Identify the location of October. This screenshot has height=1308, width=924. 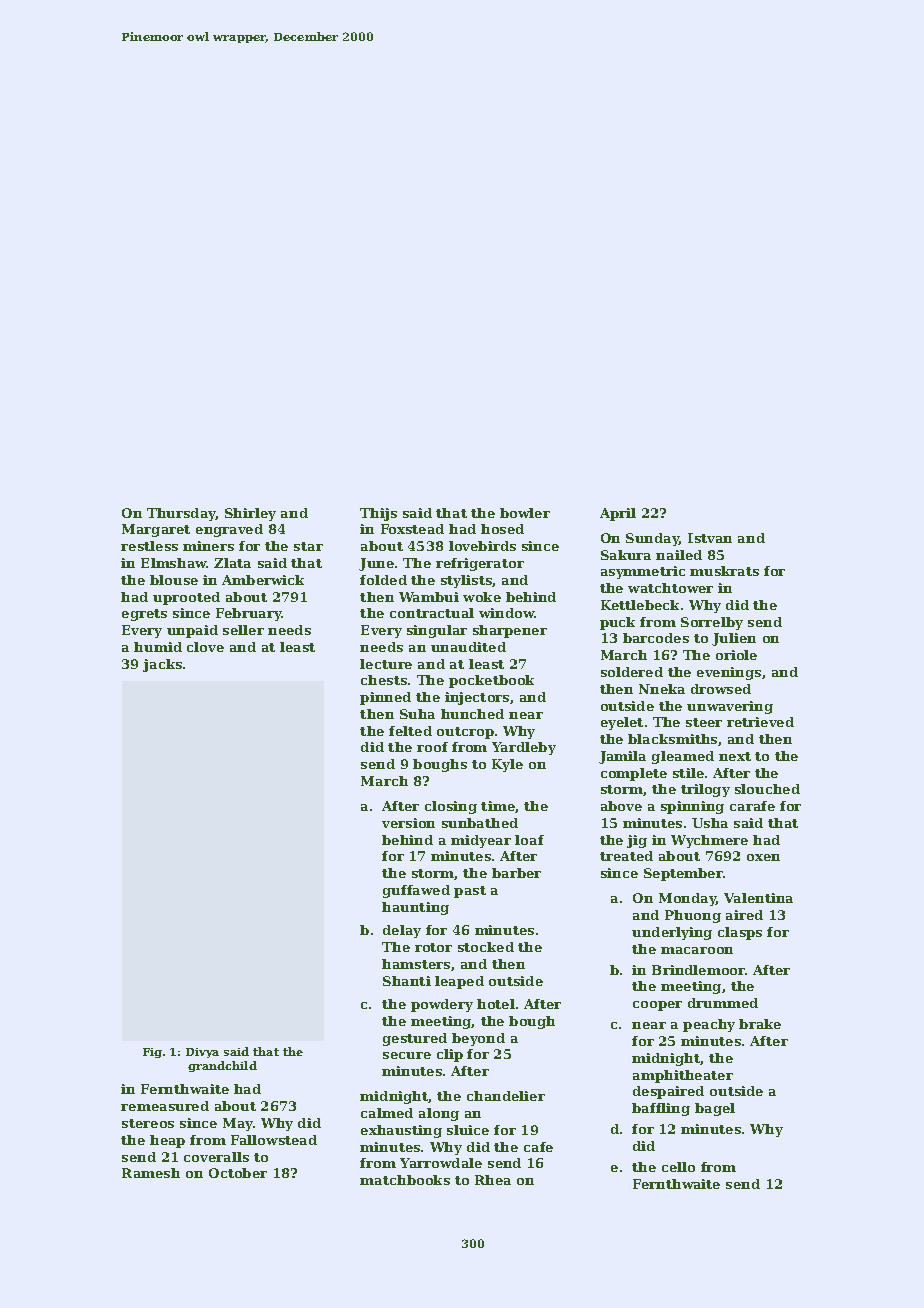
(238, 1173).
